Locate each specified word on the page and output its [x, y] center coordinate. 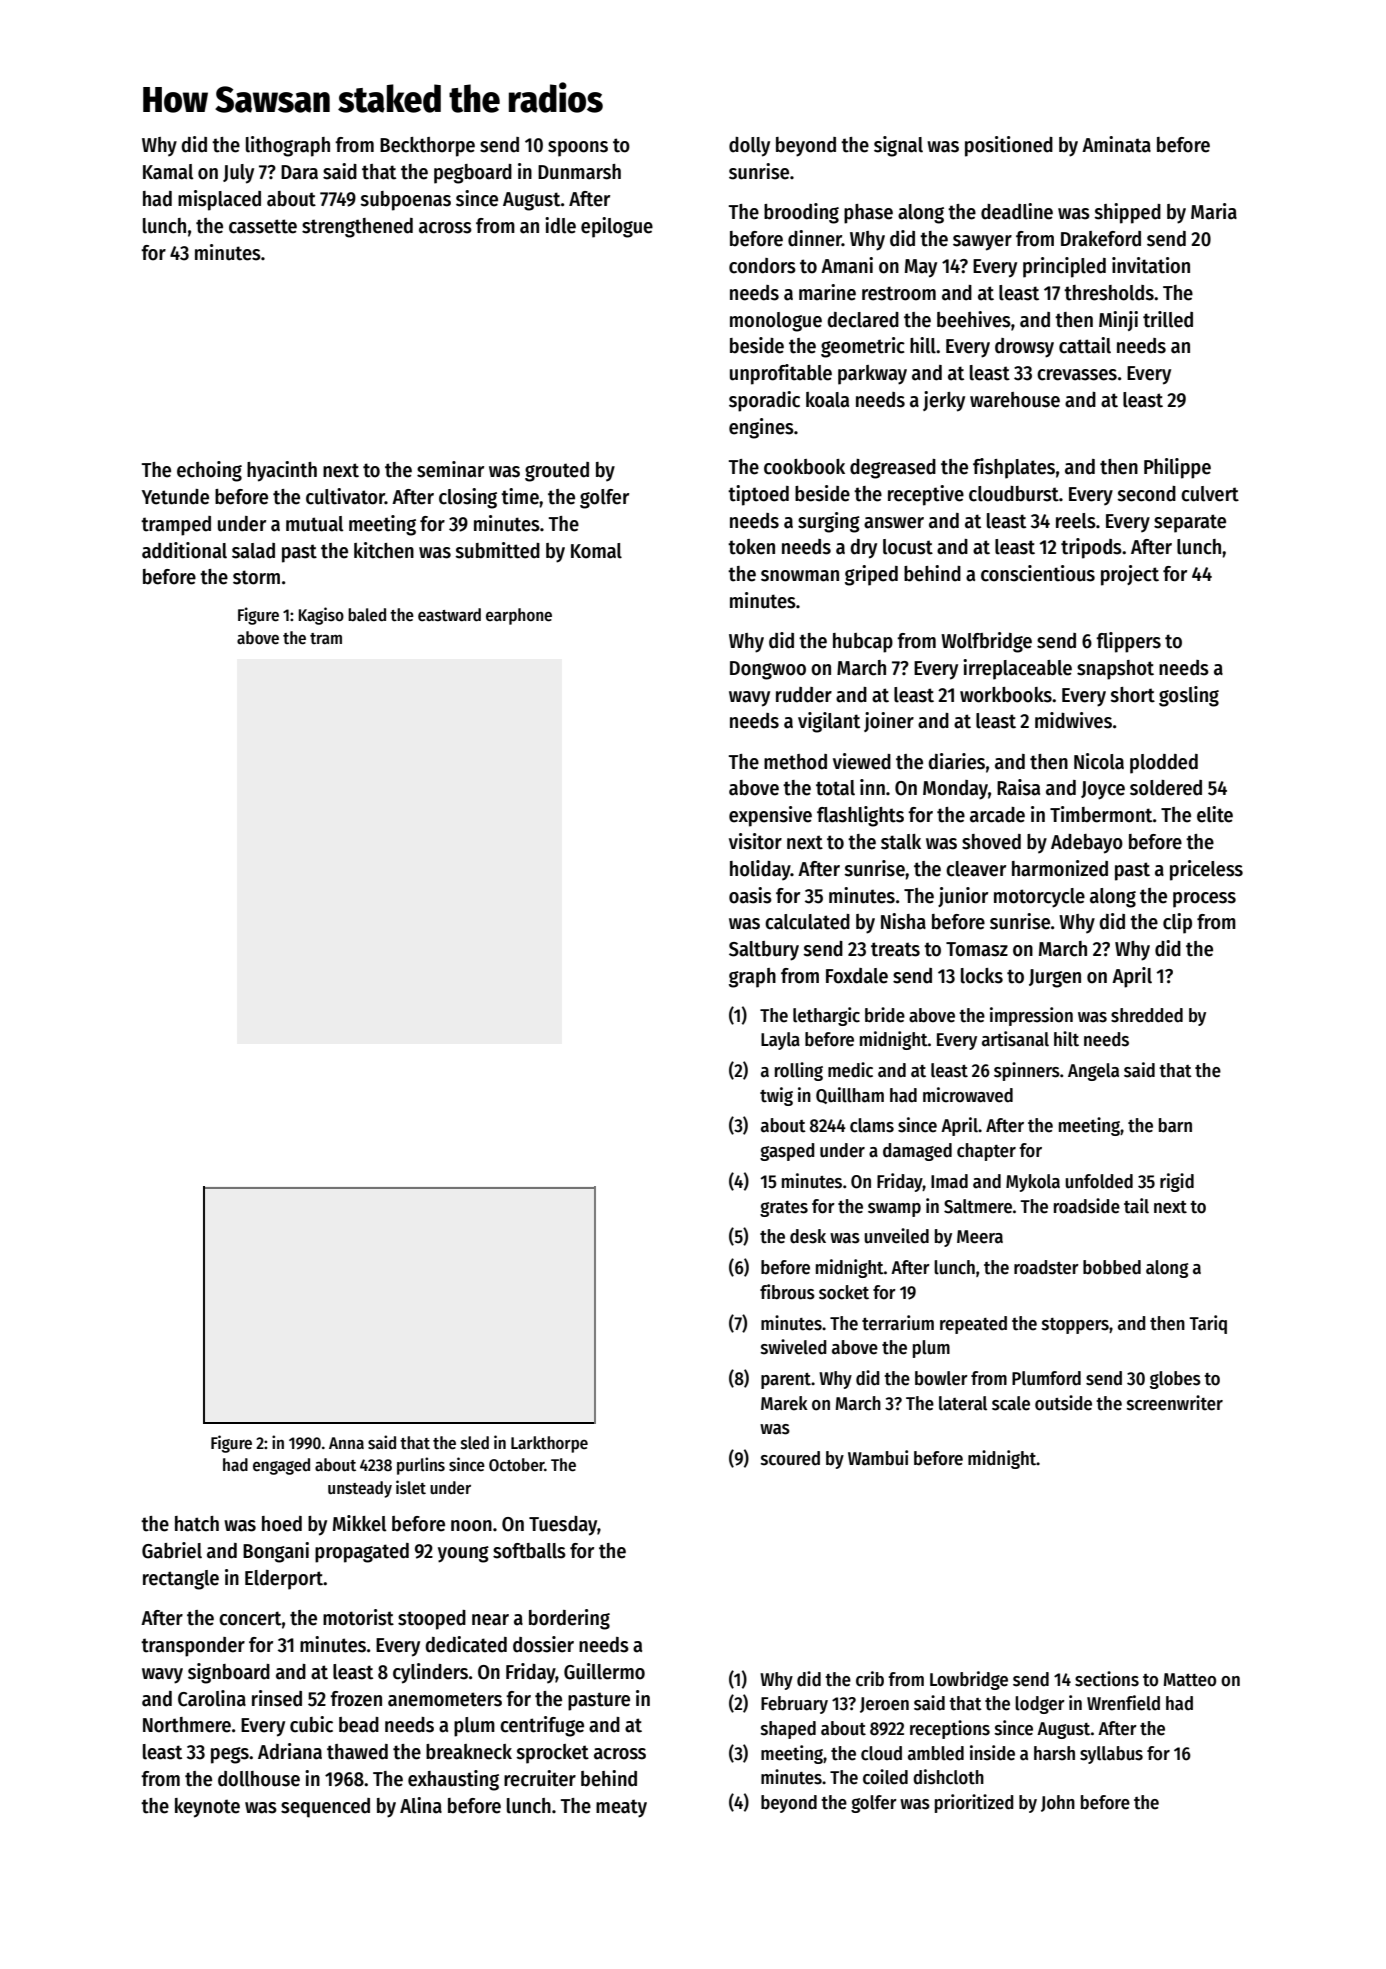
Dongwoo [768, 670]
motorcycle [1039, 898]
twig [776, 1096]
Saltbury [764, 951]
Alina [421, 1805]
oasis [750, 895]
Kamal [168, 172]
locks [982, 976]
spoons [578, 149]
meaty [621, 1808]
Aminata [1116, 144]
